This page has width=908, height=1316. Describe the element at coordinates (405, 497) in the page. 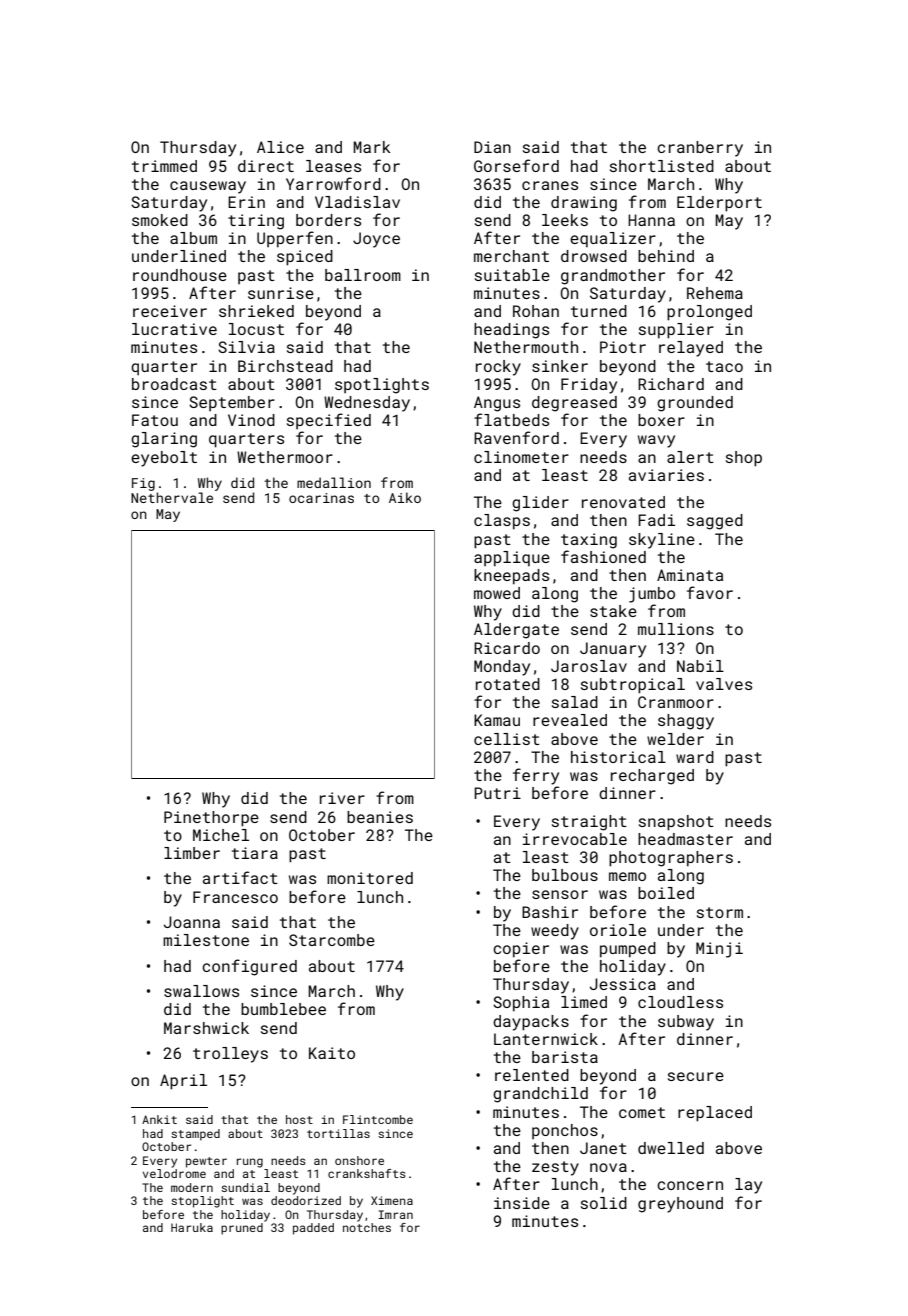

I see `Aiko` at that location.
